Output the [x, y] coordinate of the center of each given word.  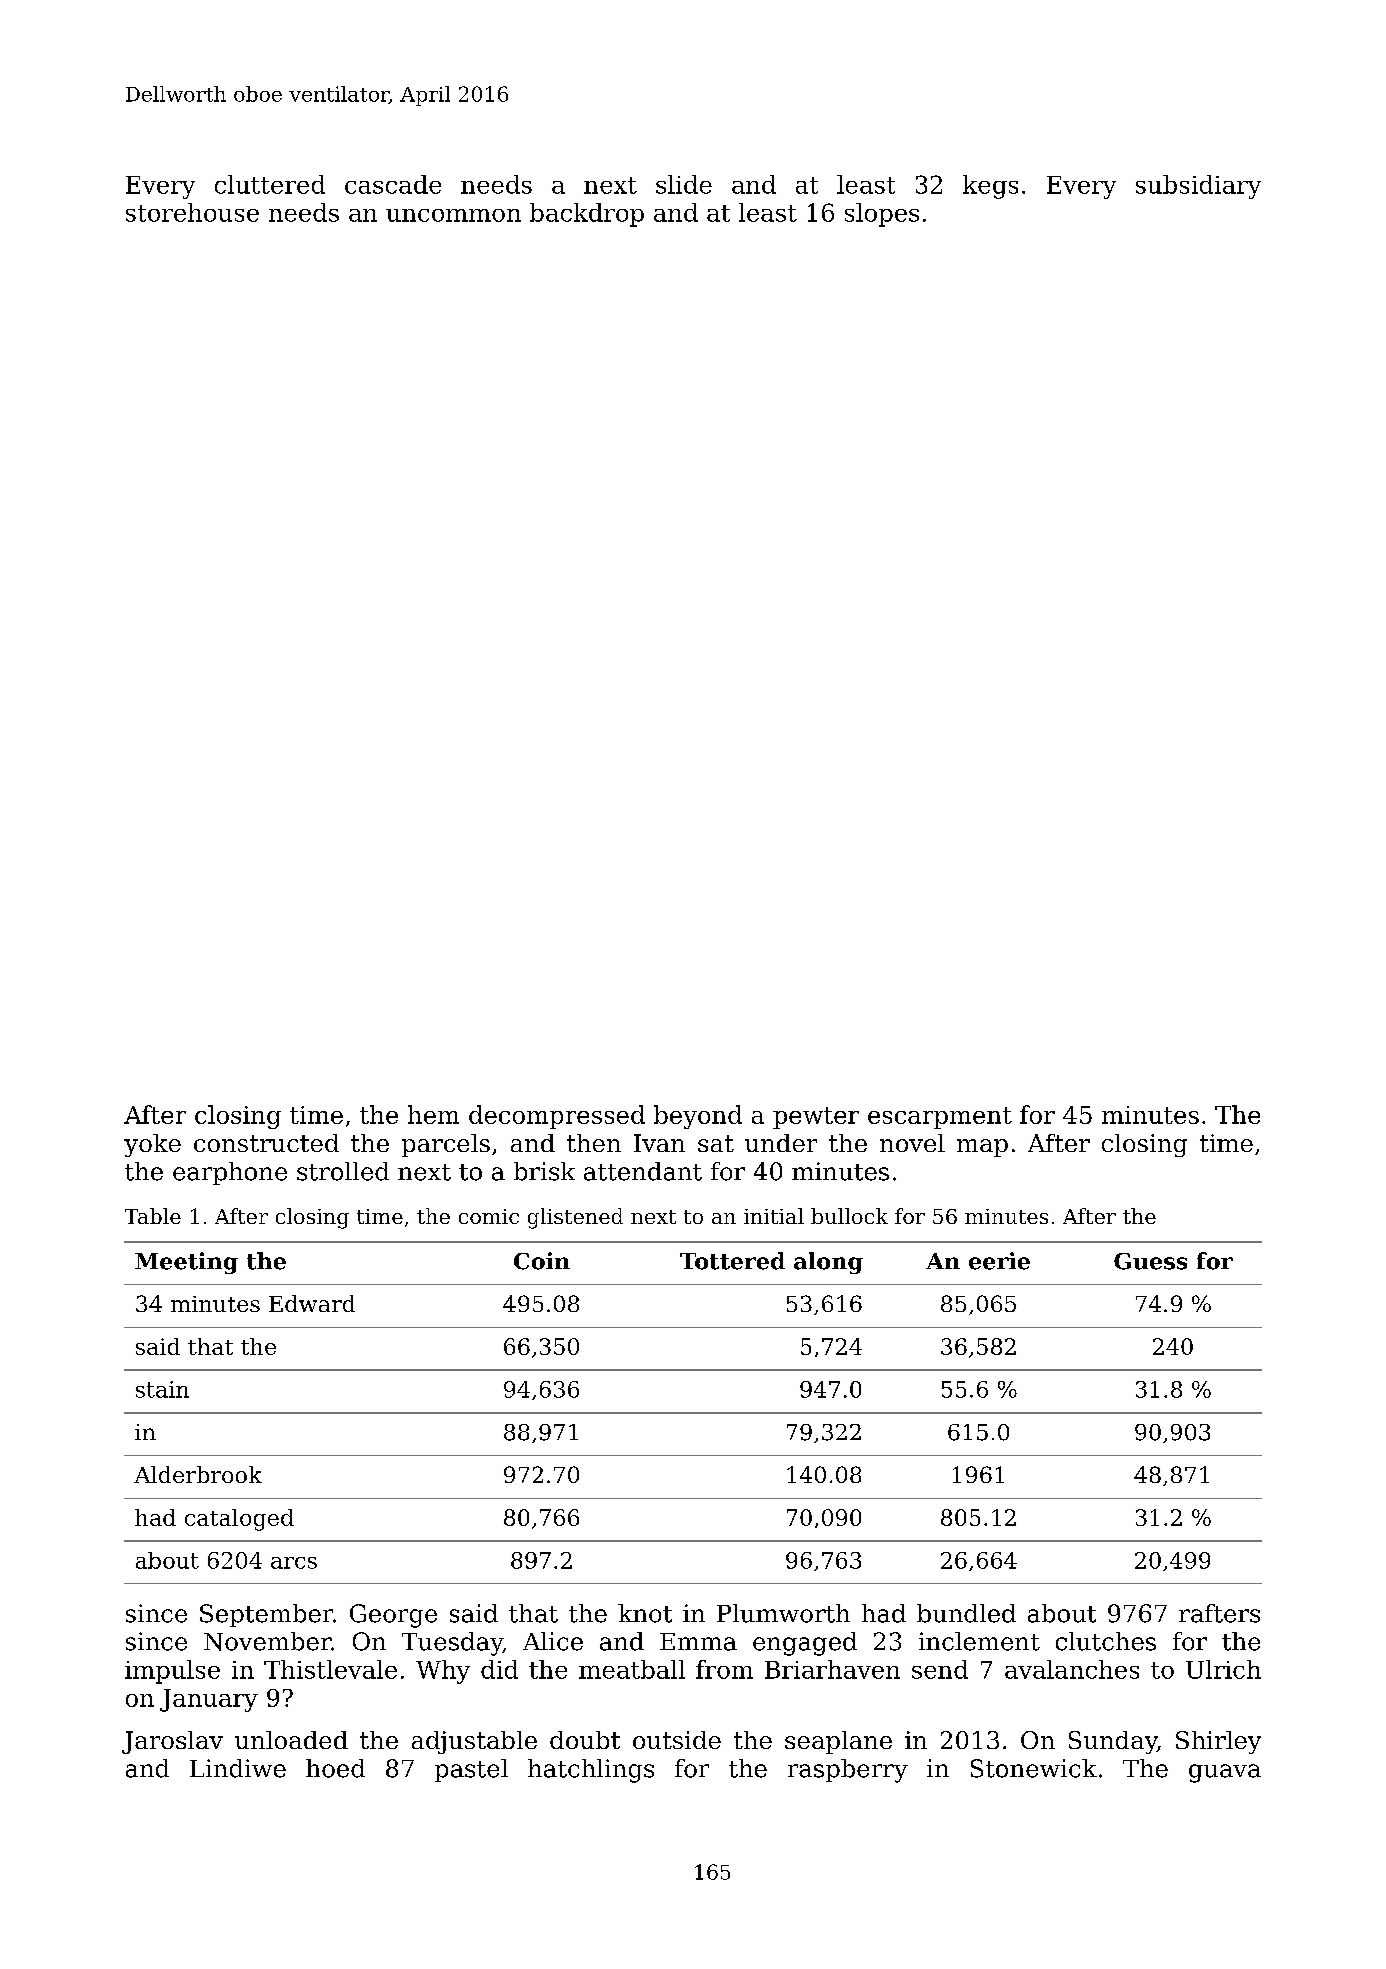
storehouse [192, 212]
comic [489, 1216]
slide [684, 184]
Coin [542, 1261]
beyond [698, 1117]
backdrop [587, 215]
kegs [990, 187]
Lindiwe [238, 1768]
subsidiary [1198, 187]
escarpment [940, 1118]
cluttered [270, 184]
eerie [999, 1261]
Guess [1150, 1261]
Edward [312, 1303]
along [828, 1263]
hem [433, 1114]
